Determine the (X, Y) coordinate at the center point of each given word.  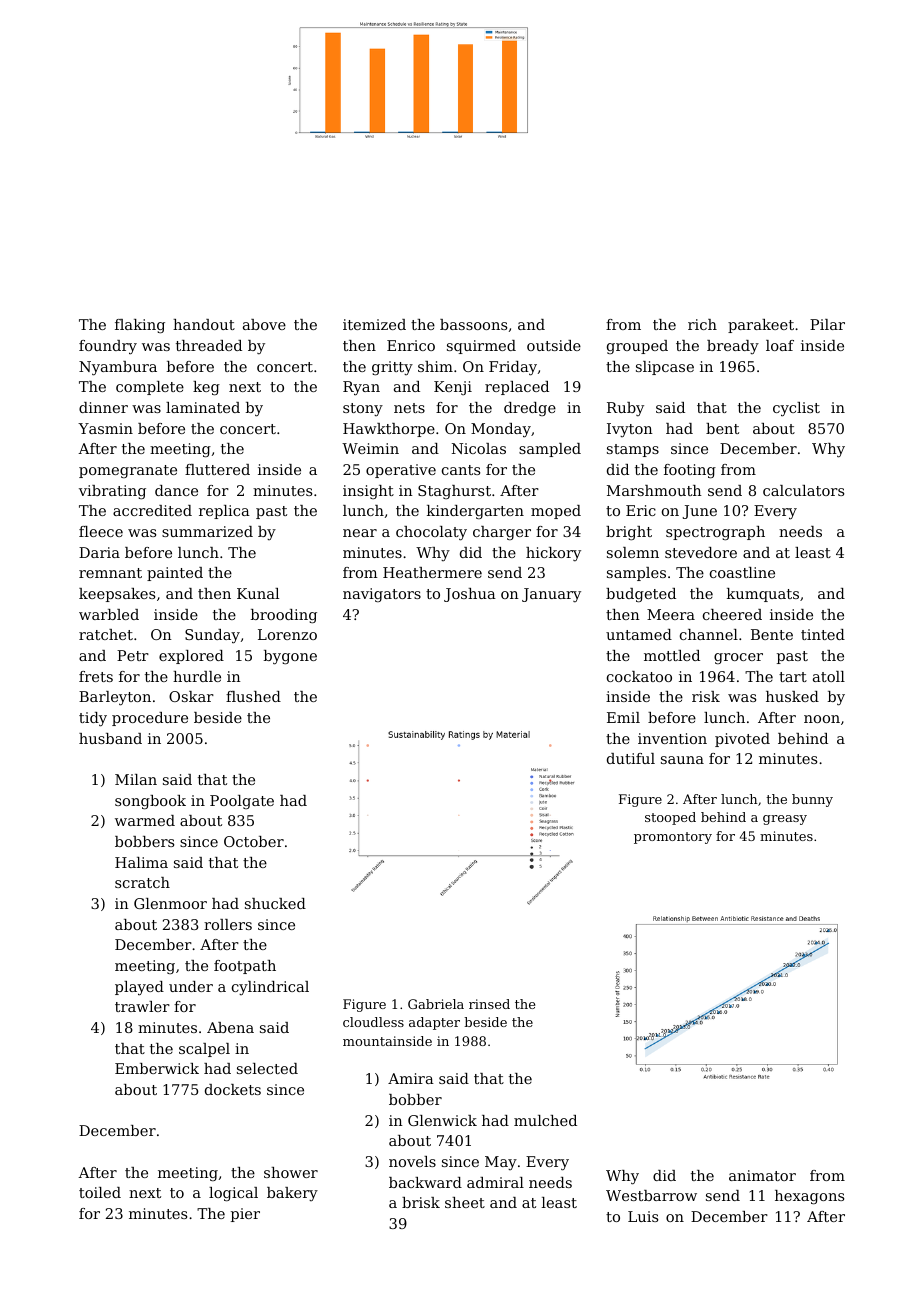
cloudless (373, 1022)
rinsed (489, 1004)
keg (206, 388)
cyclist (796, 409)
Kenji (453, 388)
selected (267, 1068)
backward (425, 1182)
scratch (142, 882)
